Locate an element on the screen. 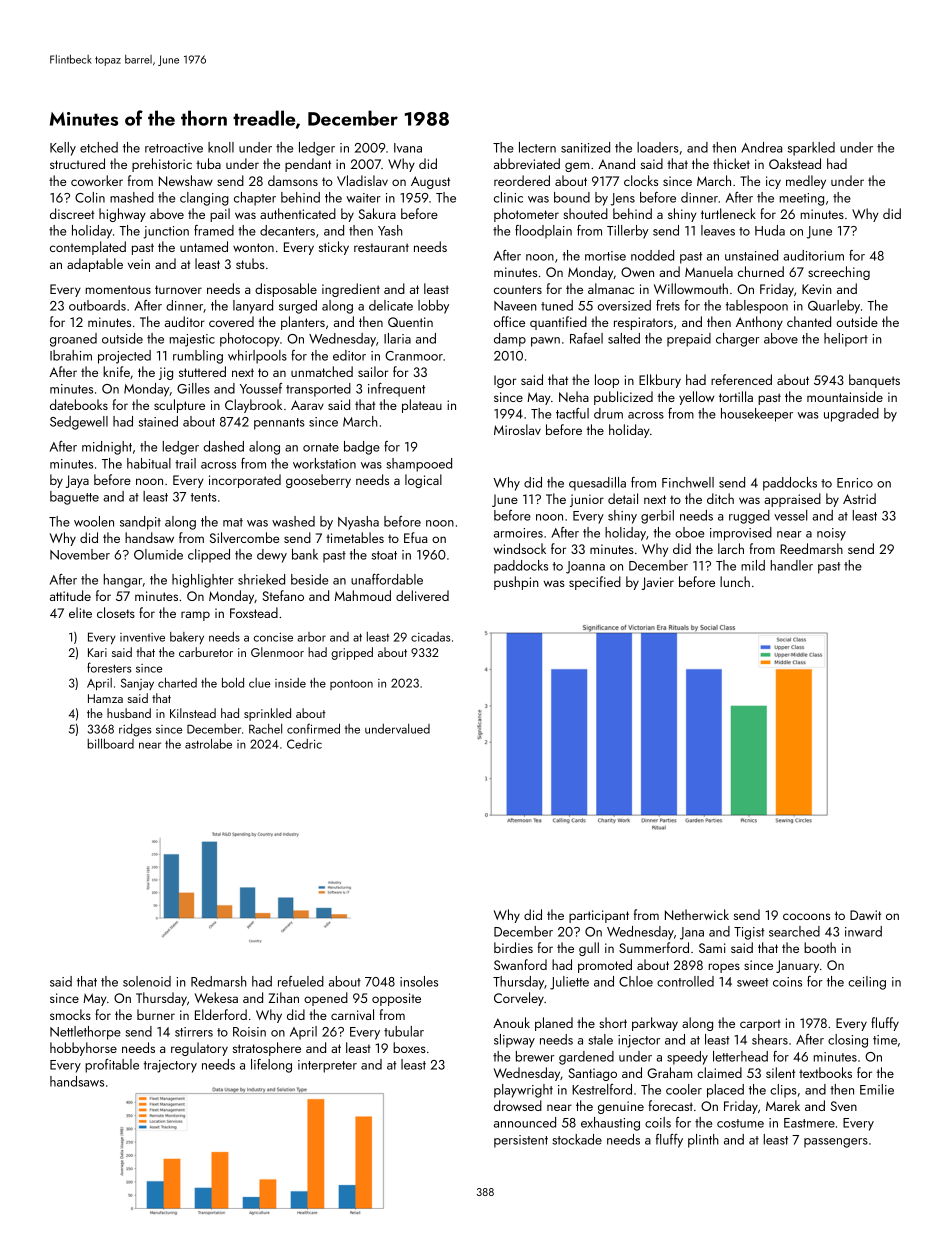 The height and width of the screenshot is (1233, 952). reordered is located at coordinates (522, 180).
